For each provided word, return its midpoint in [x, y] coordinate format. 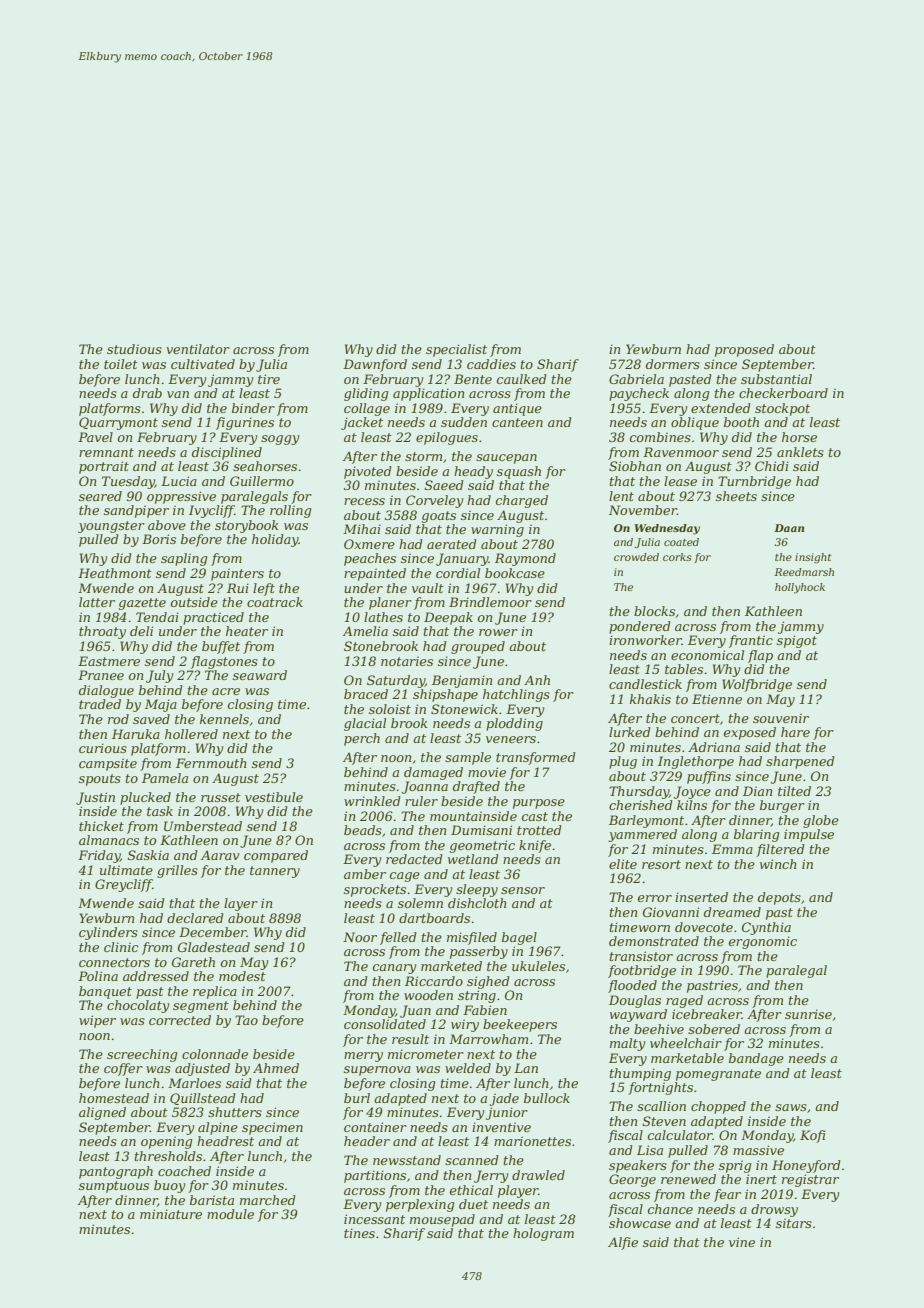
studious [134, 349]
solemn [420, 903]
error [655, 898]
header [367, 1141]
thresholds [168, 1156]
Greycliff [123, 885]
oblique [695, 423]
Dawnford [375, 365]
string [477, 996]
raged [684, 1001]
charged [522, 501]
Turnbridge [754, 482]
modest [242, 976]
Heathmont [115, 573]
